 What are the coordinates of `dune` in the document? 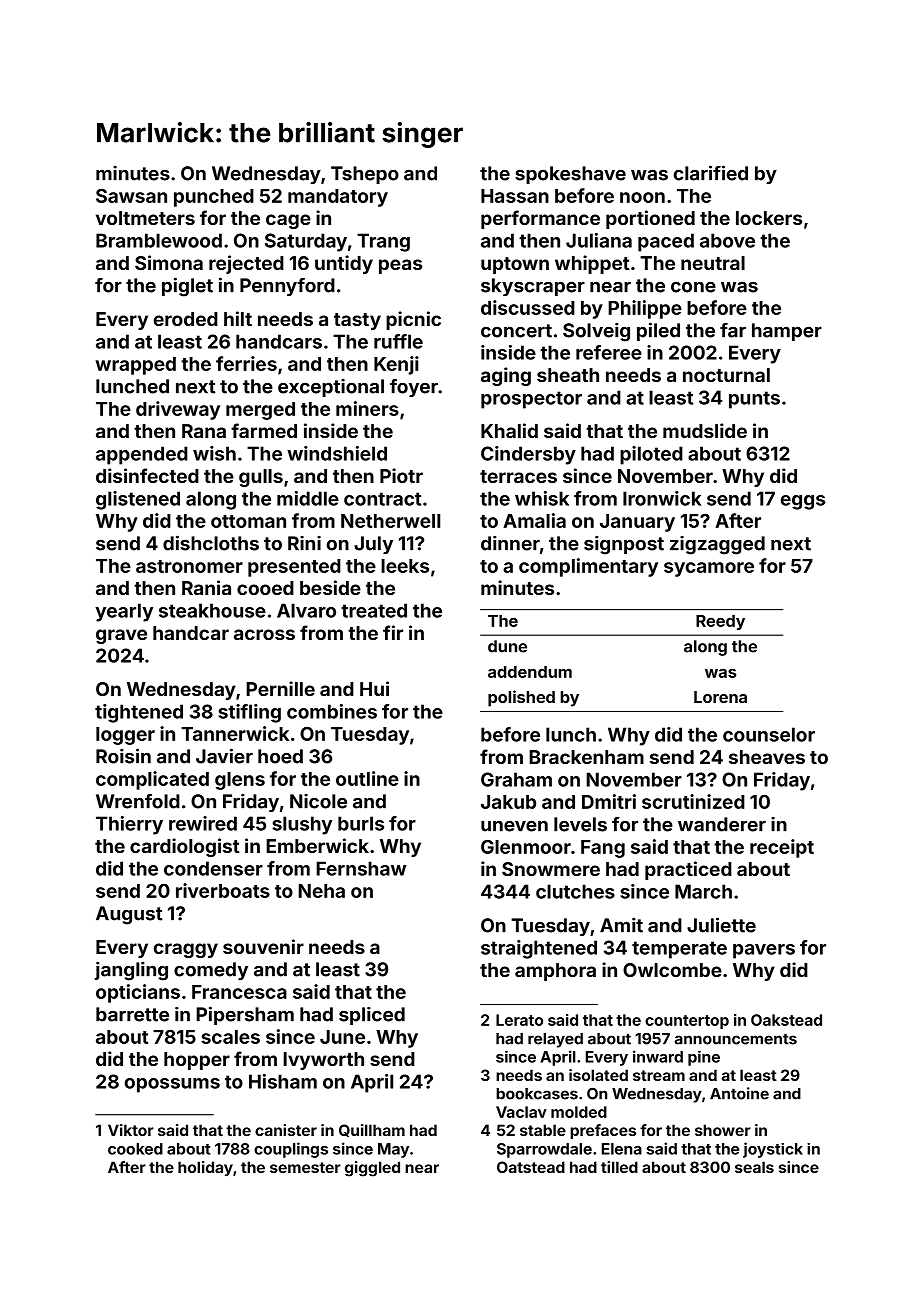 It's located at (507, 646).
